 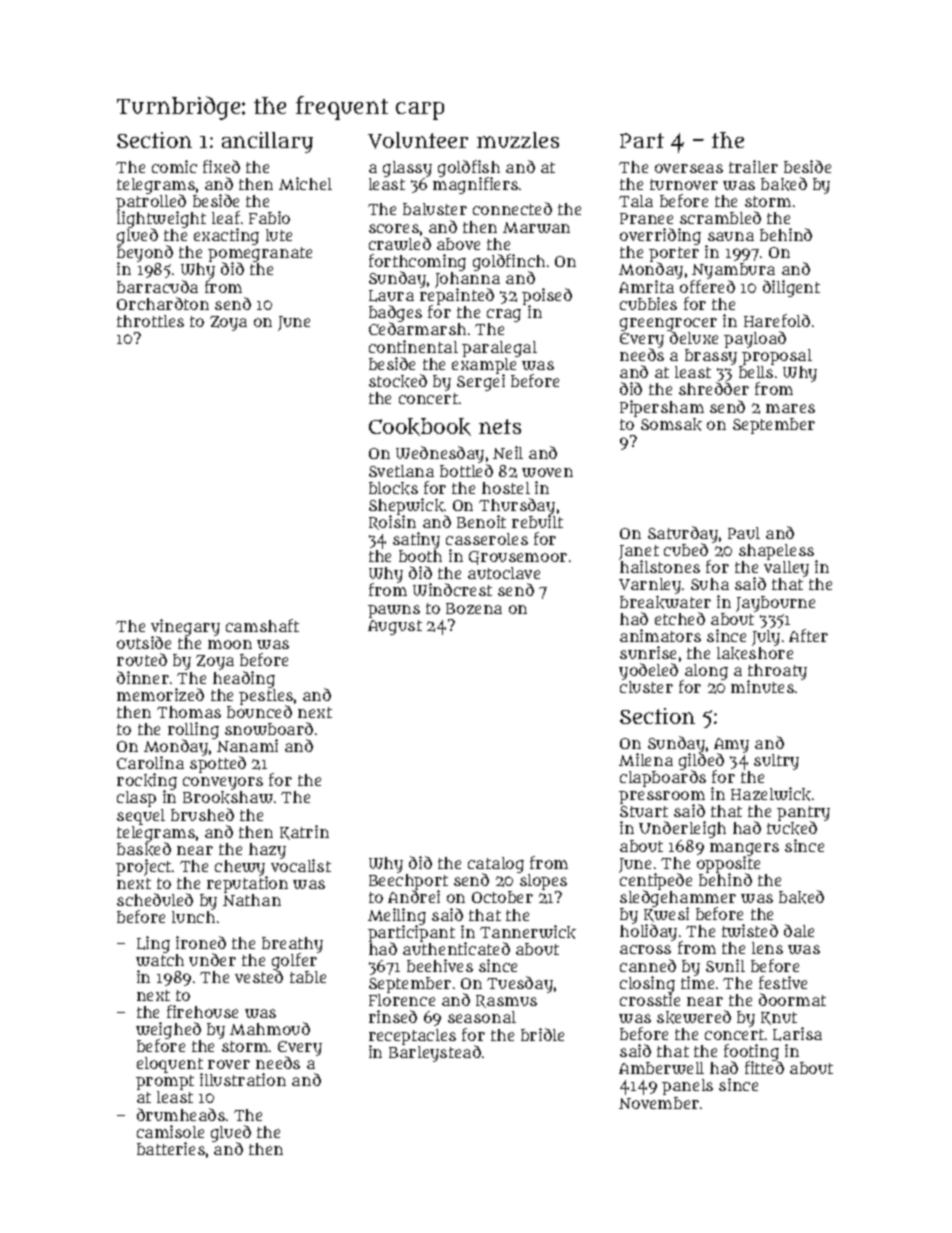 What do you see at coordinates (714, 389) in the page?
I see `shredder` at bounding box center [714, 389].
